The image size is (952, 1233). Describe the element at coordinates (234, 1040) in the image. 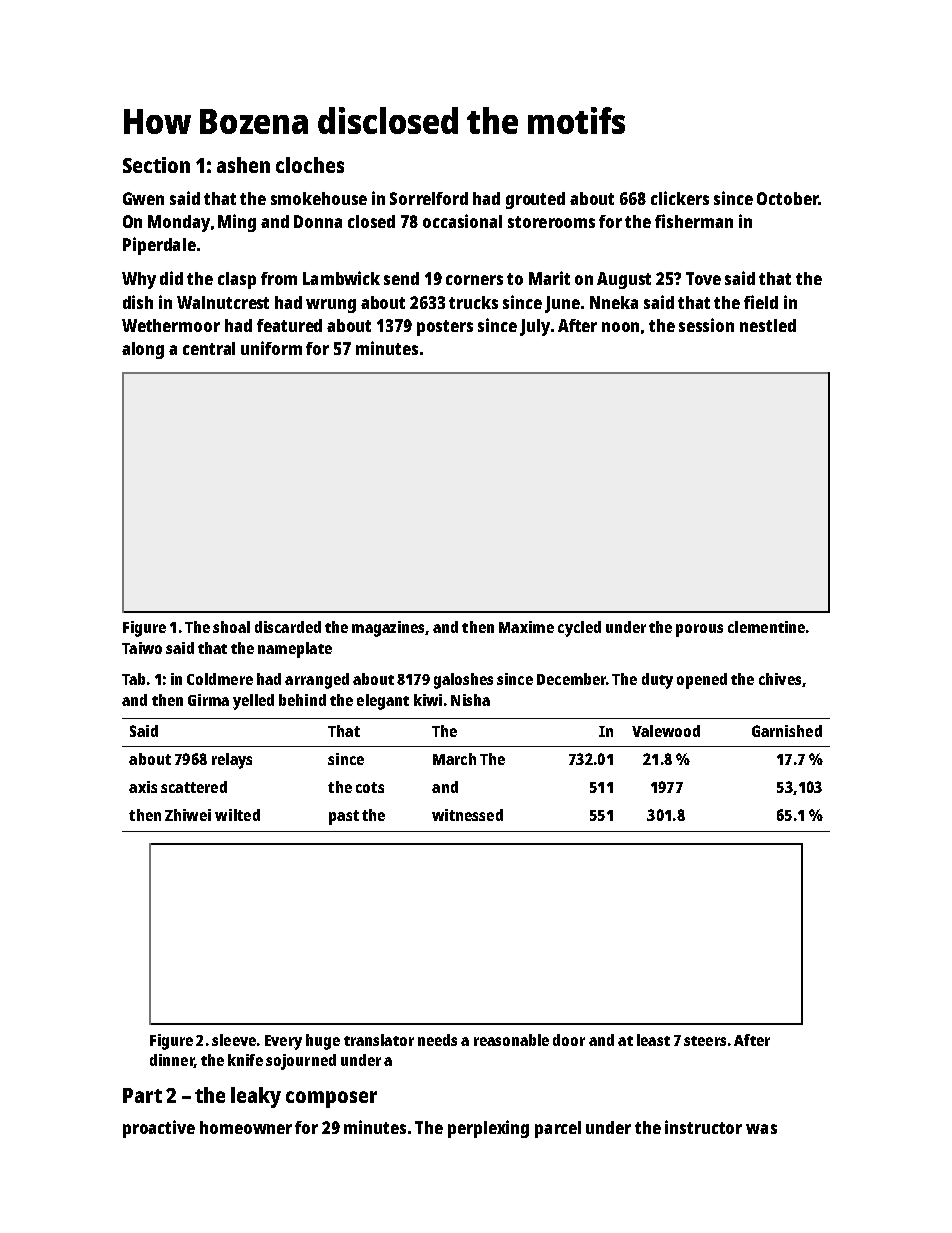

I see `sleeve` at that location.
